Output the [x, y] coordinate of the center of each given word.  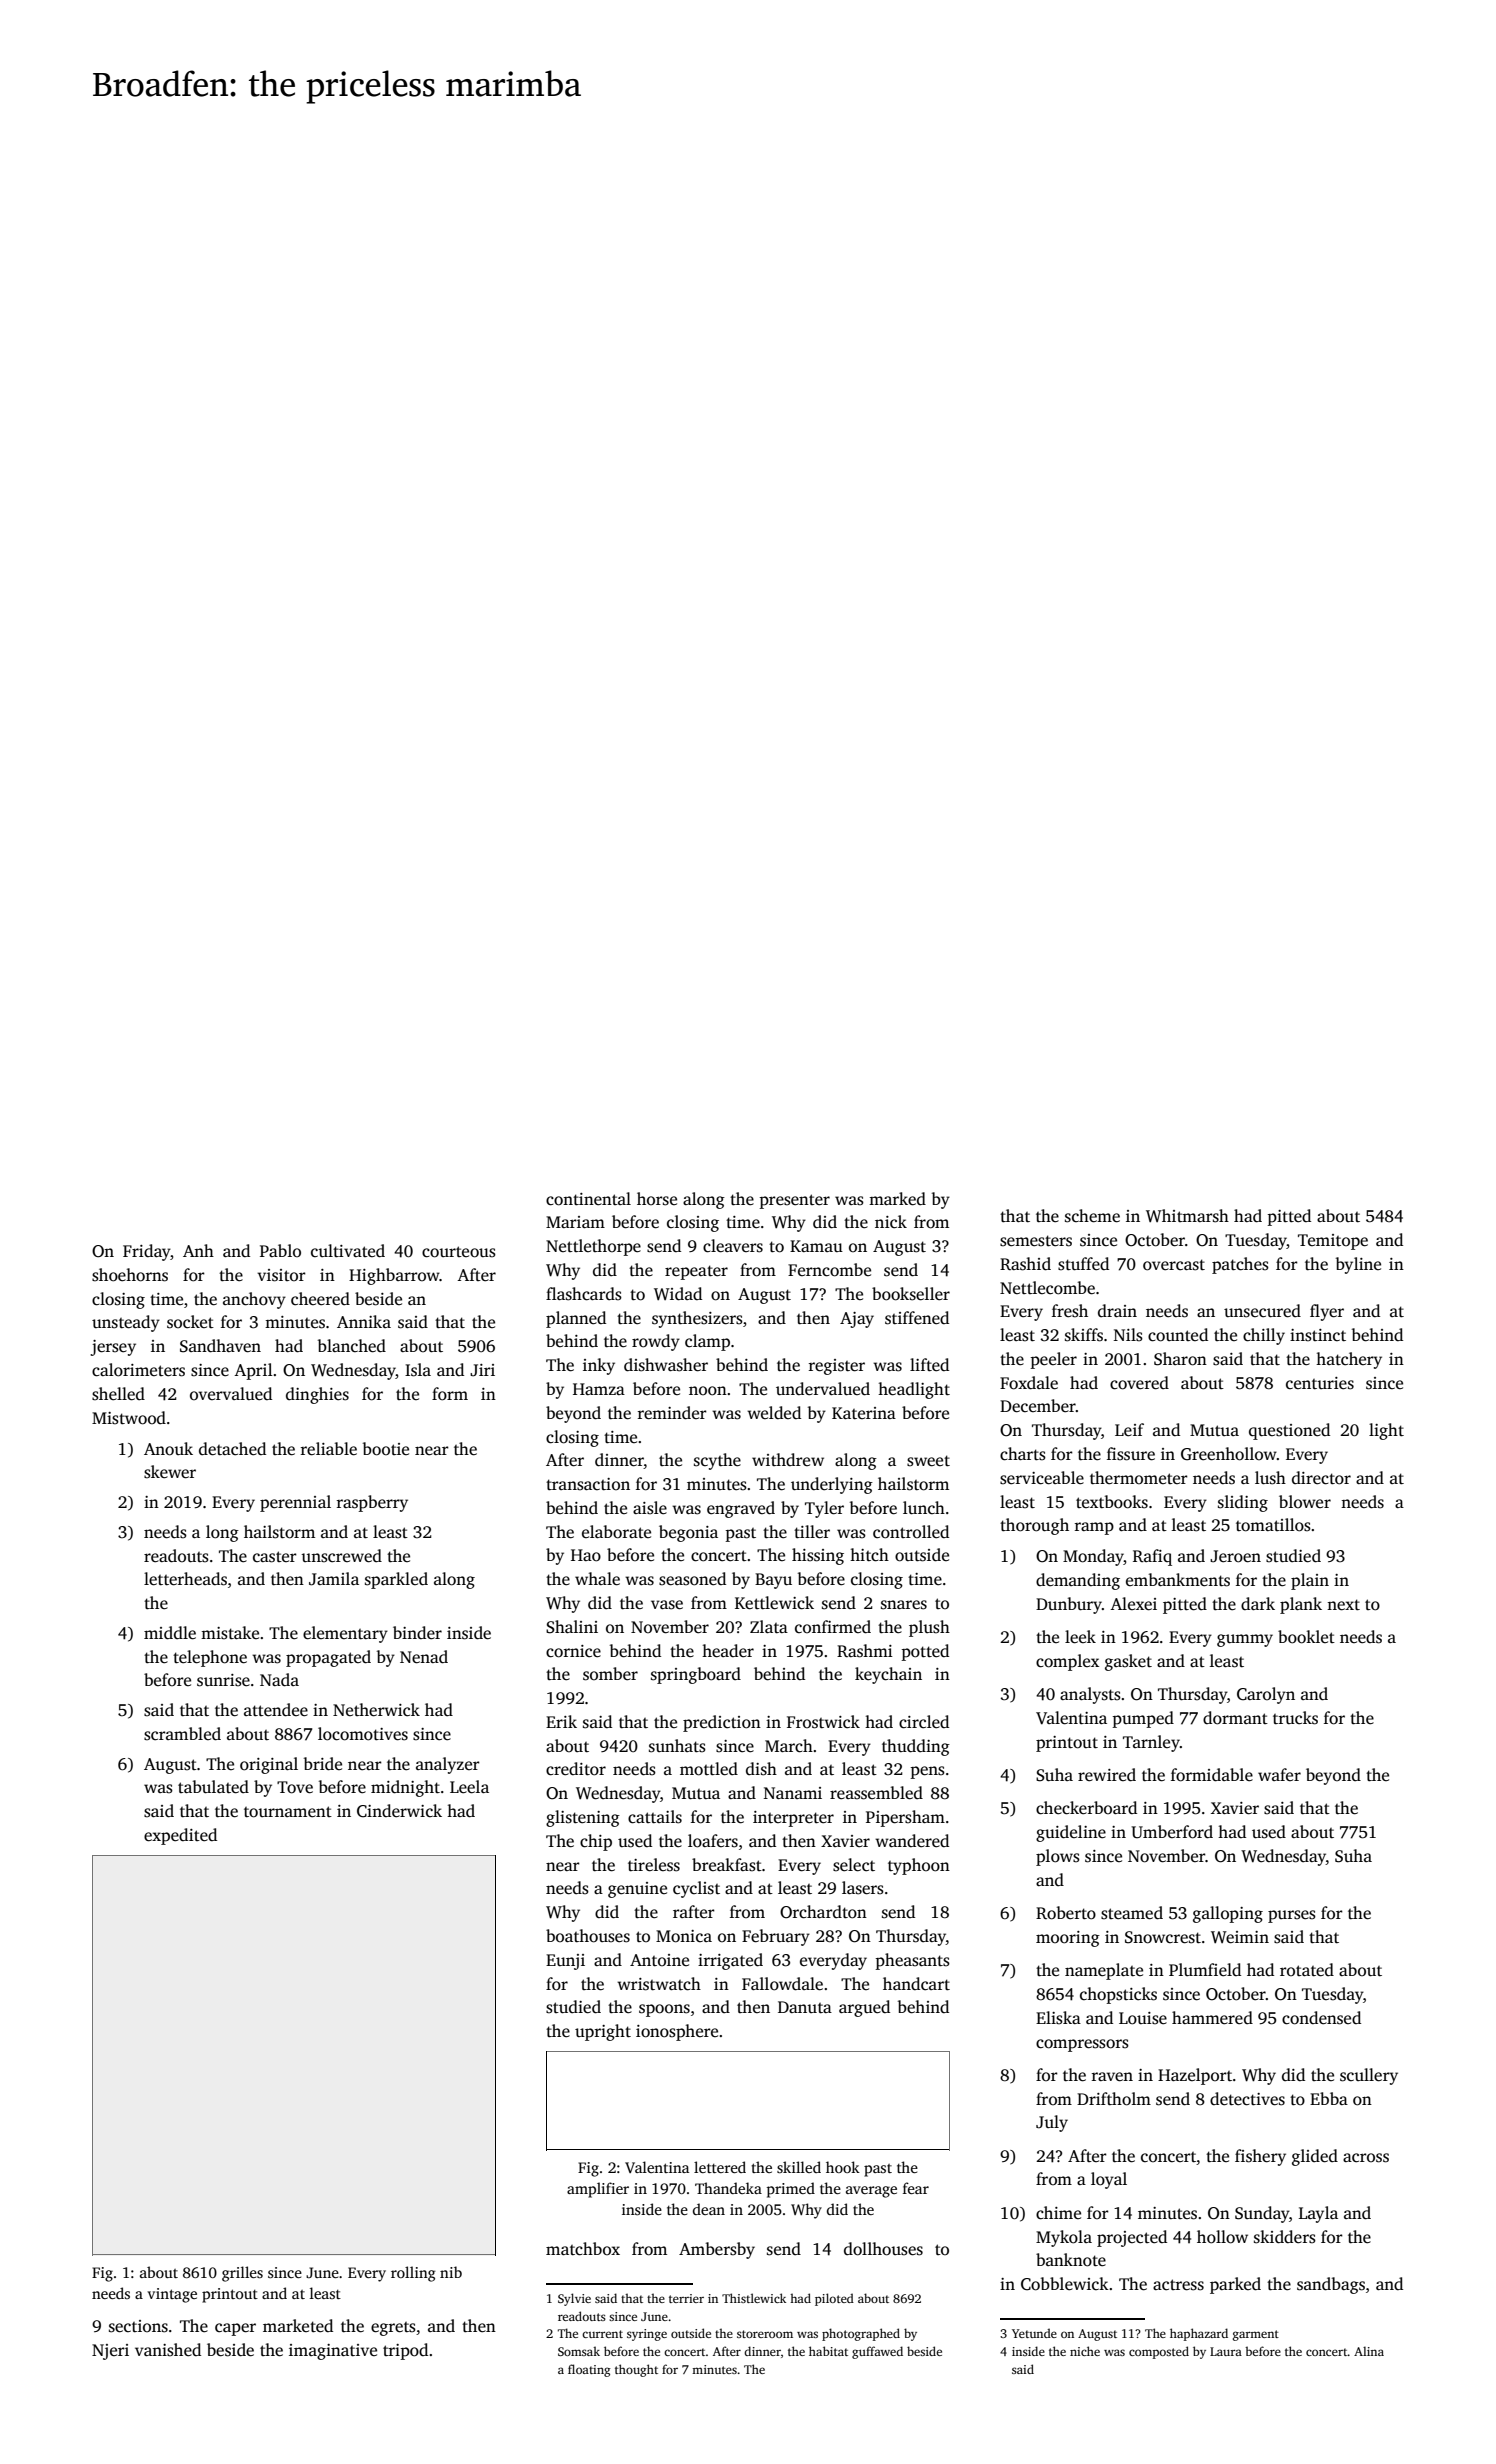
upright [603, 2032]
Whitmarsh [1187, 1216]
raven [1112, 2077]
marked [897, 1199]
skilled [799, 2167]
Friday [147, 1252]
